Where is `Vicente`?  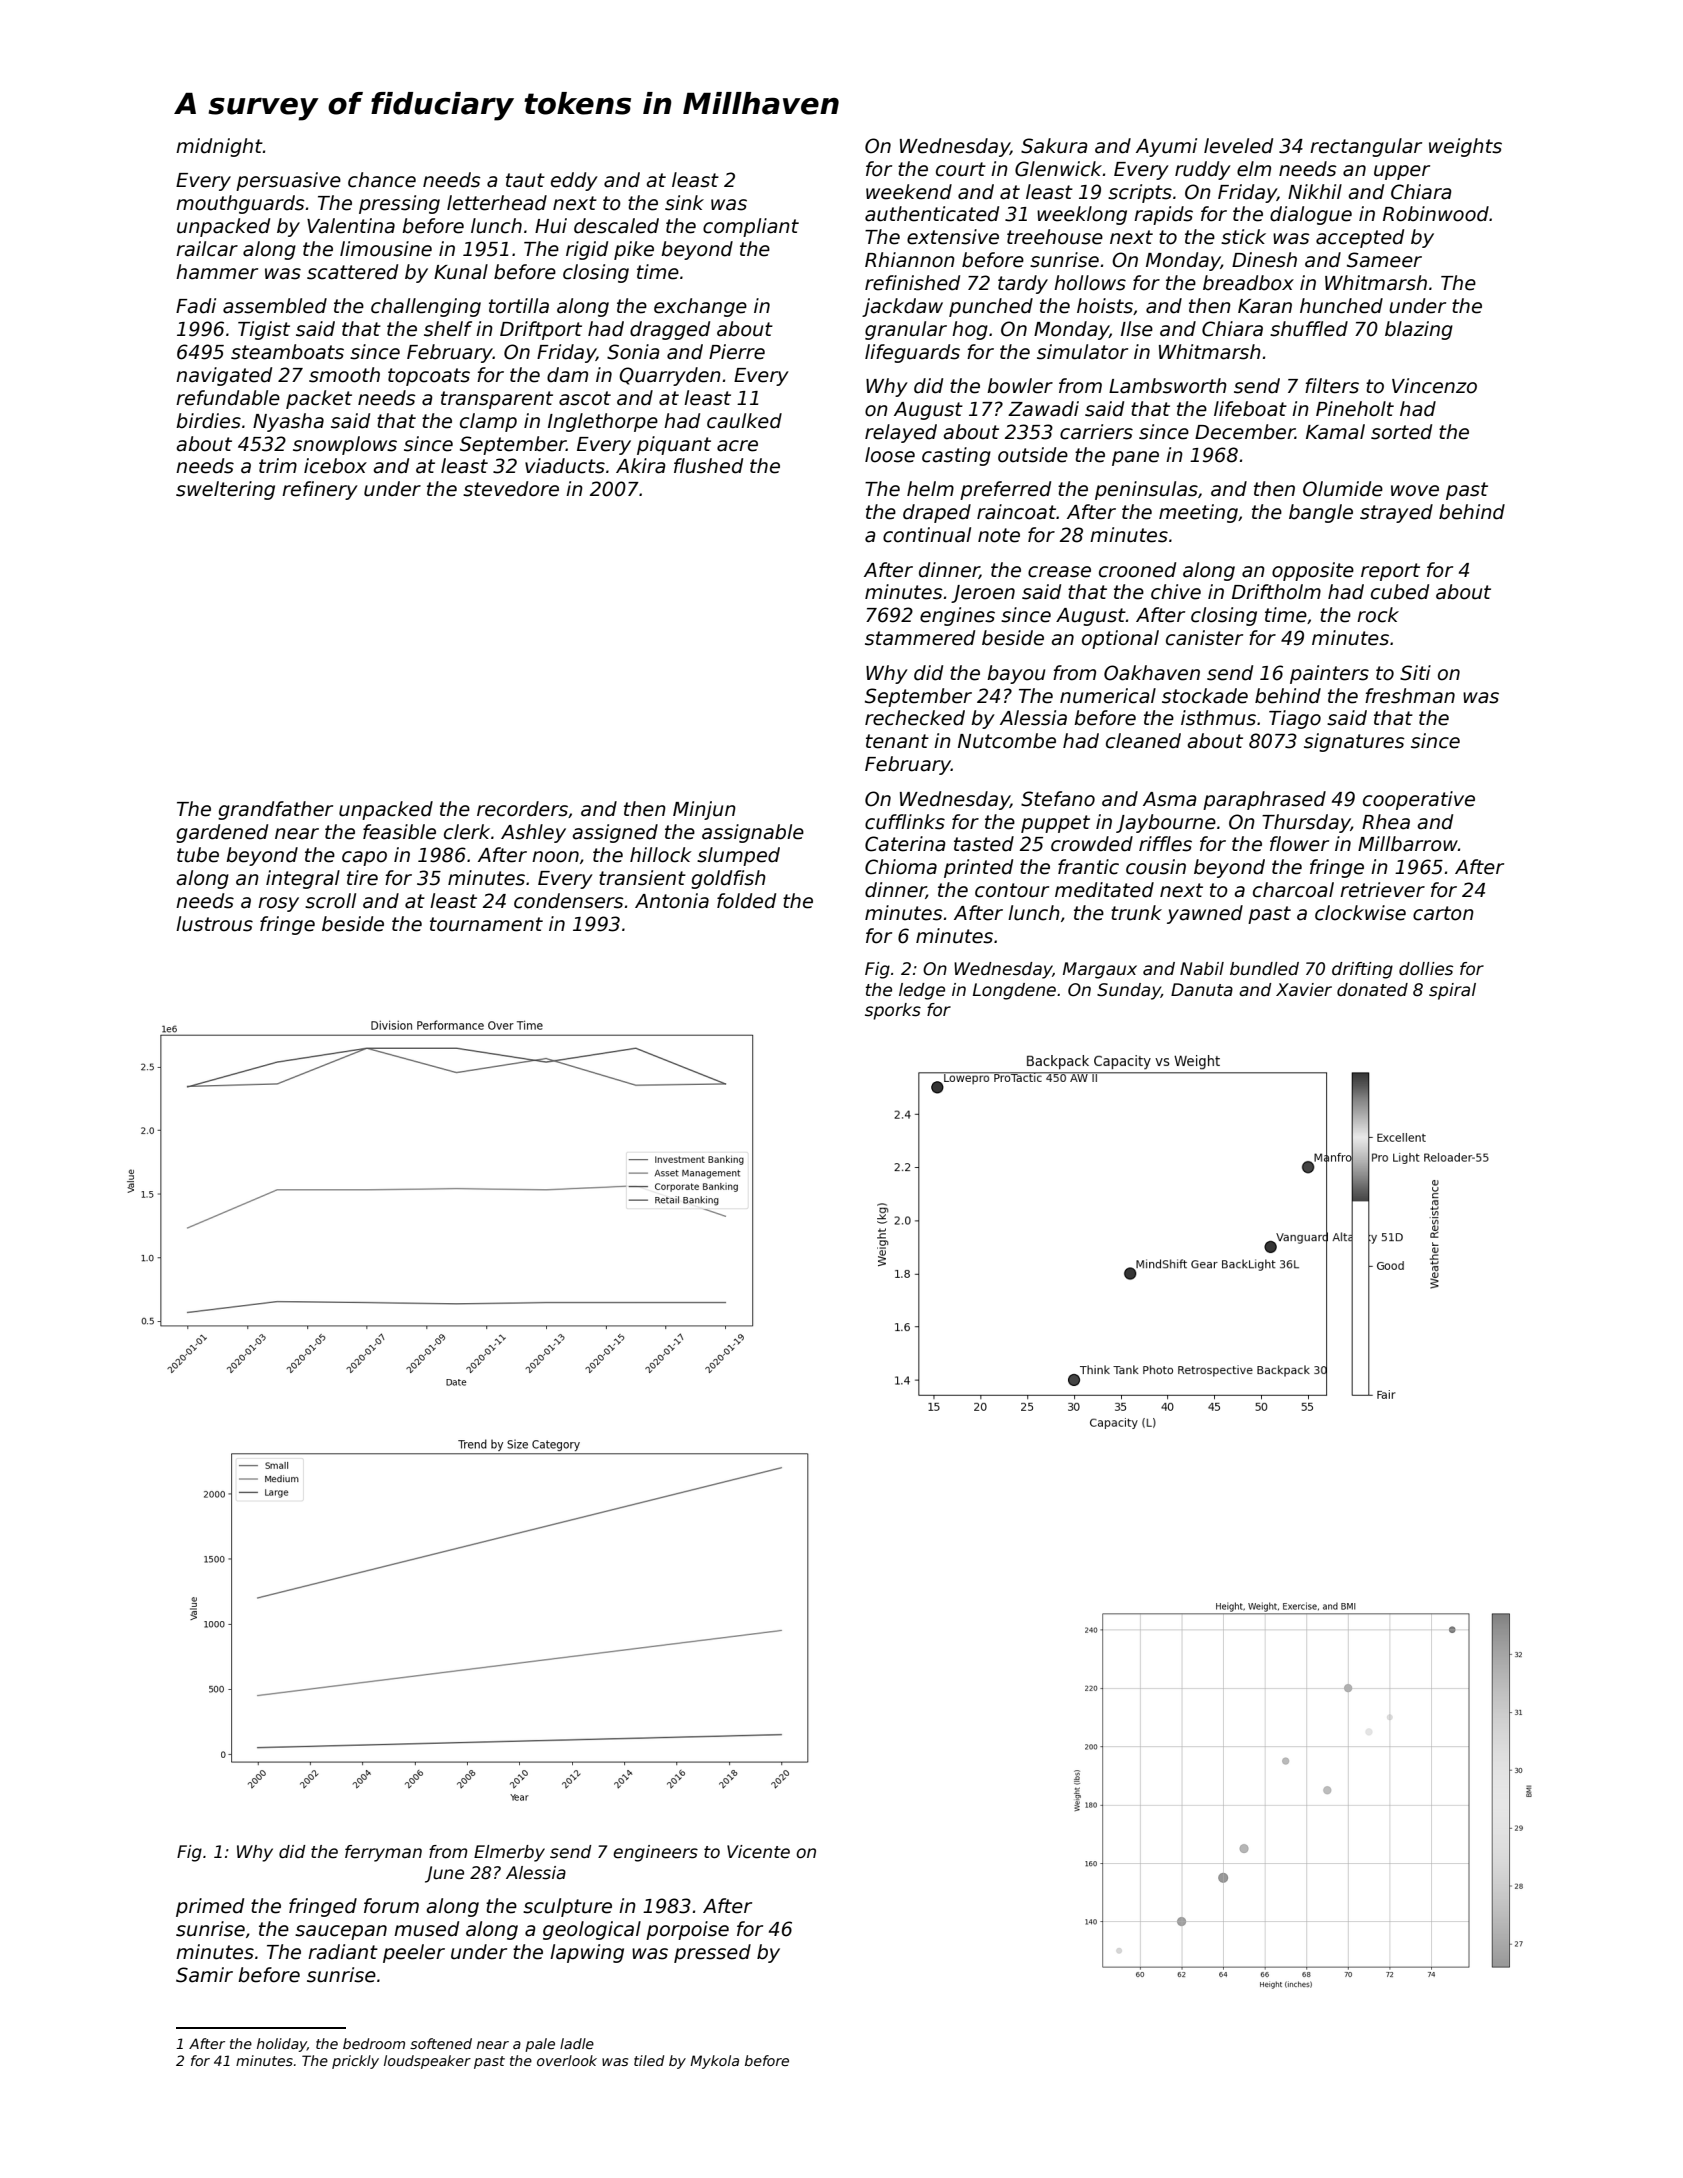
Vicente is located at coordinates (758, 1852).
